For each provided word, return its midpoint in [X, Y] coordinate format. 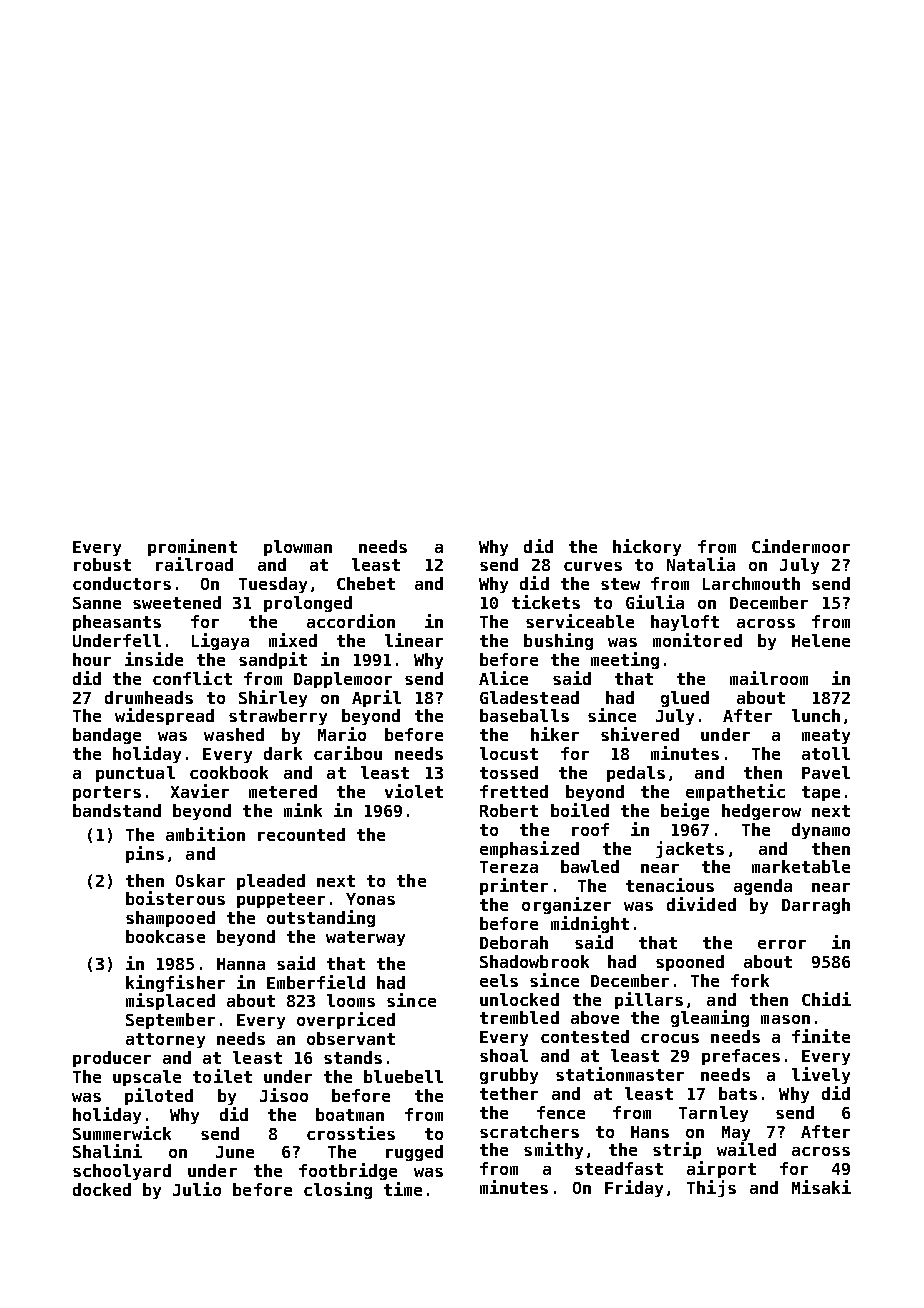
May [736, 1134]
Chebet [366, 583]
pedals [636, 774]
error [782, 944]
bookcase [165, 936]
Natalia [701, 564]
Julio [197, 1189]
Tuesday [273, 585]
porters [107, 793]
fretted [514, 791]
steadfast [619, 1168]
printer [514, 886]
